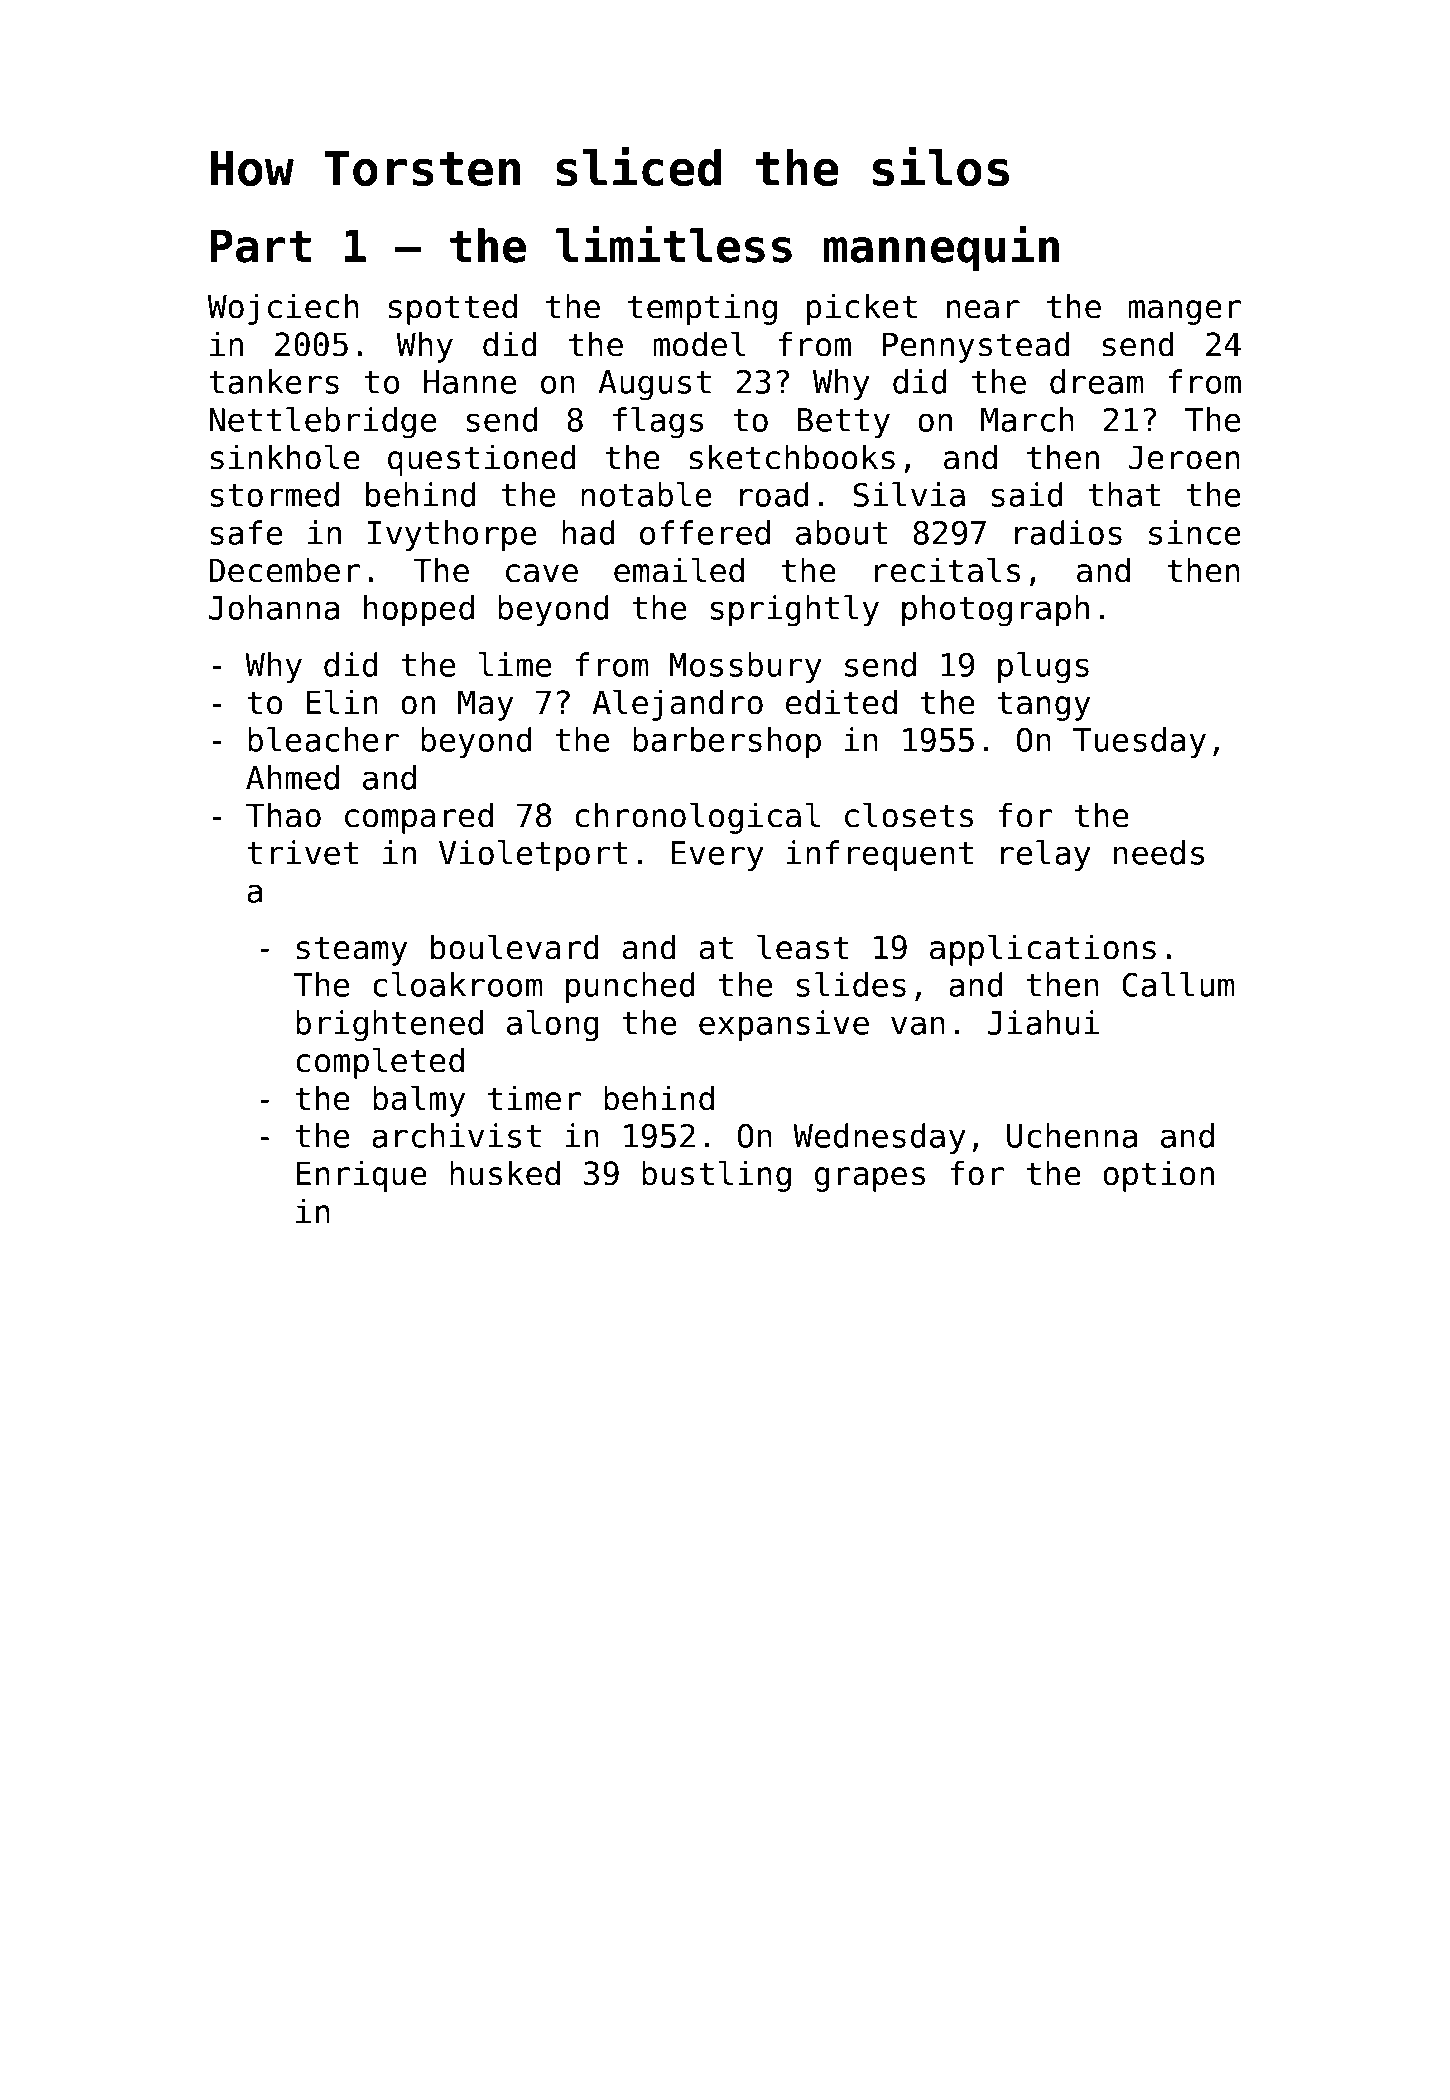  I want to click on closets, so click(909, 815).
